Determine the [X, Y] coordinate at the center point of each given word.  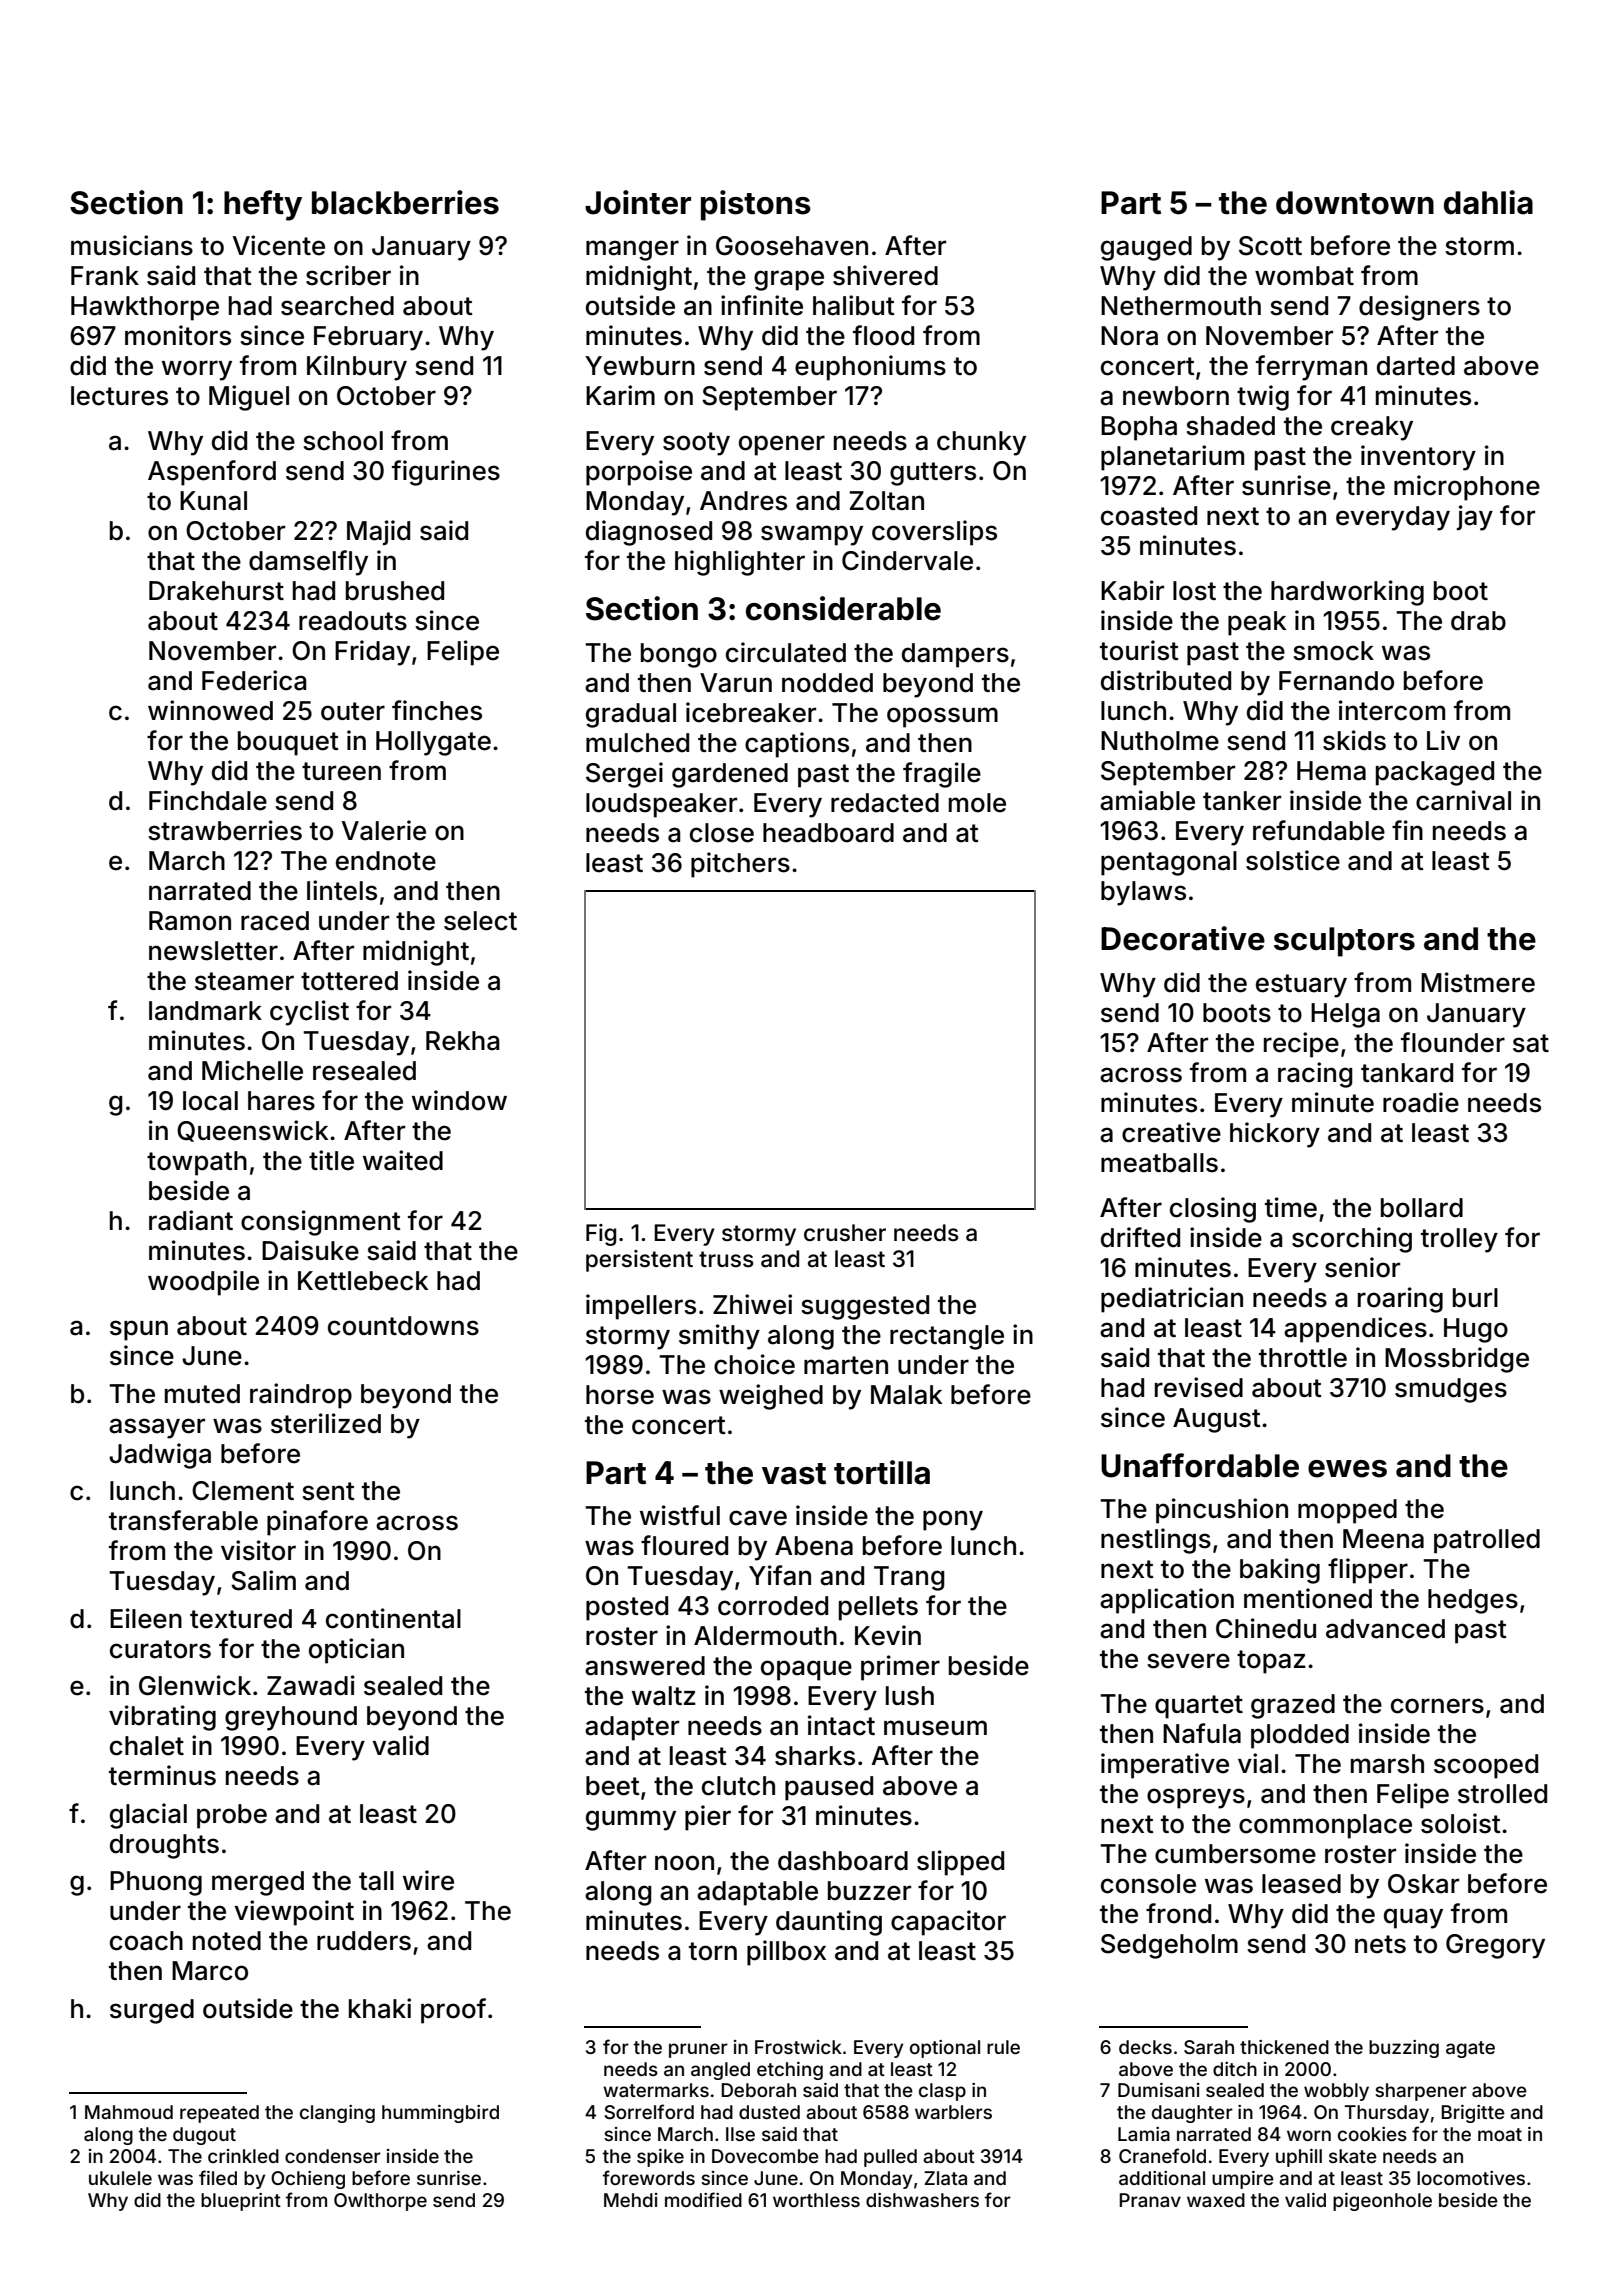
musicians [132, 245]
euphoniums [870, 368]
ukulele [120, 2178]
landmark [205, 1011]
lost [1194, 591]
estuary [1301, 986]
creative [1171, 1132]
